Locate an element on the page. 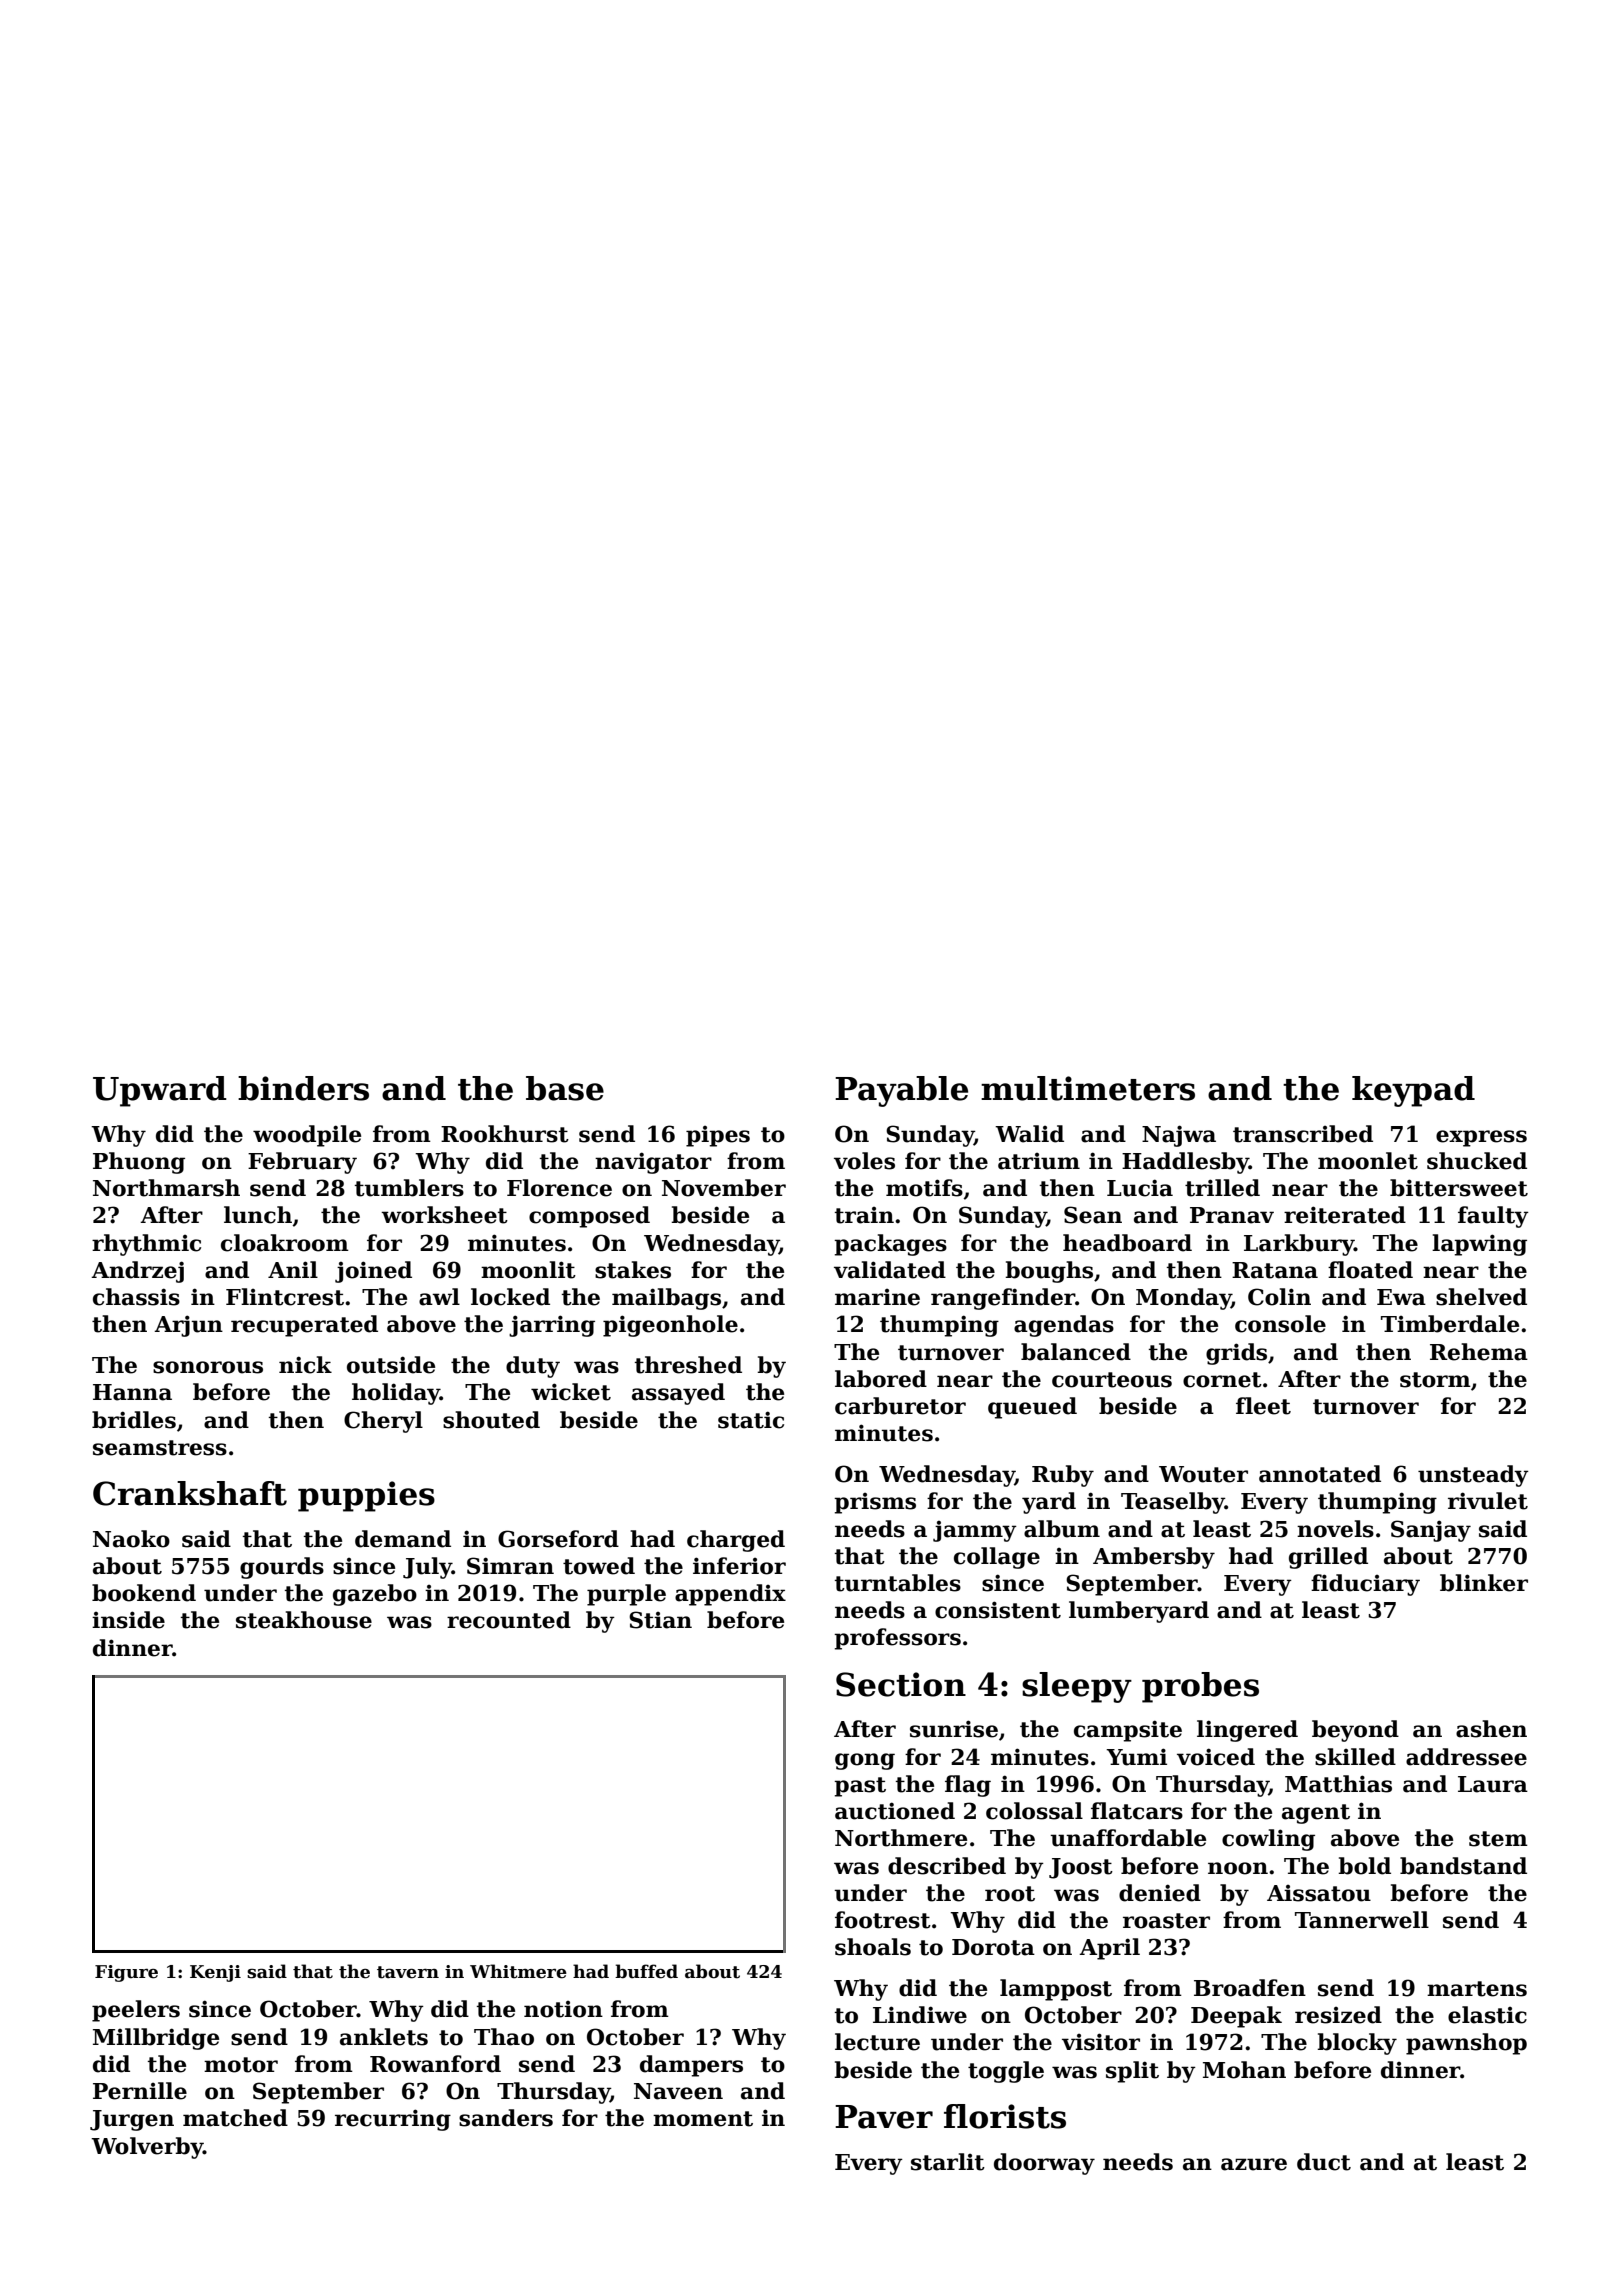  Whitmere is located at coordinates (518, 1971).
